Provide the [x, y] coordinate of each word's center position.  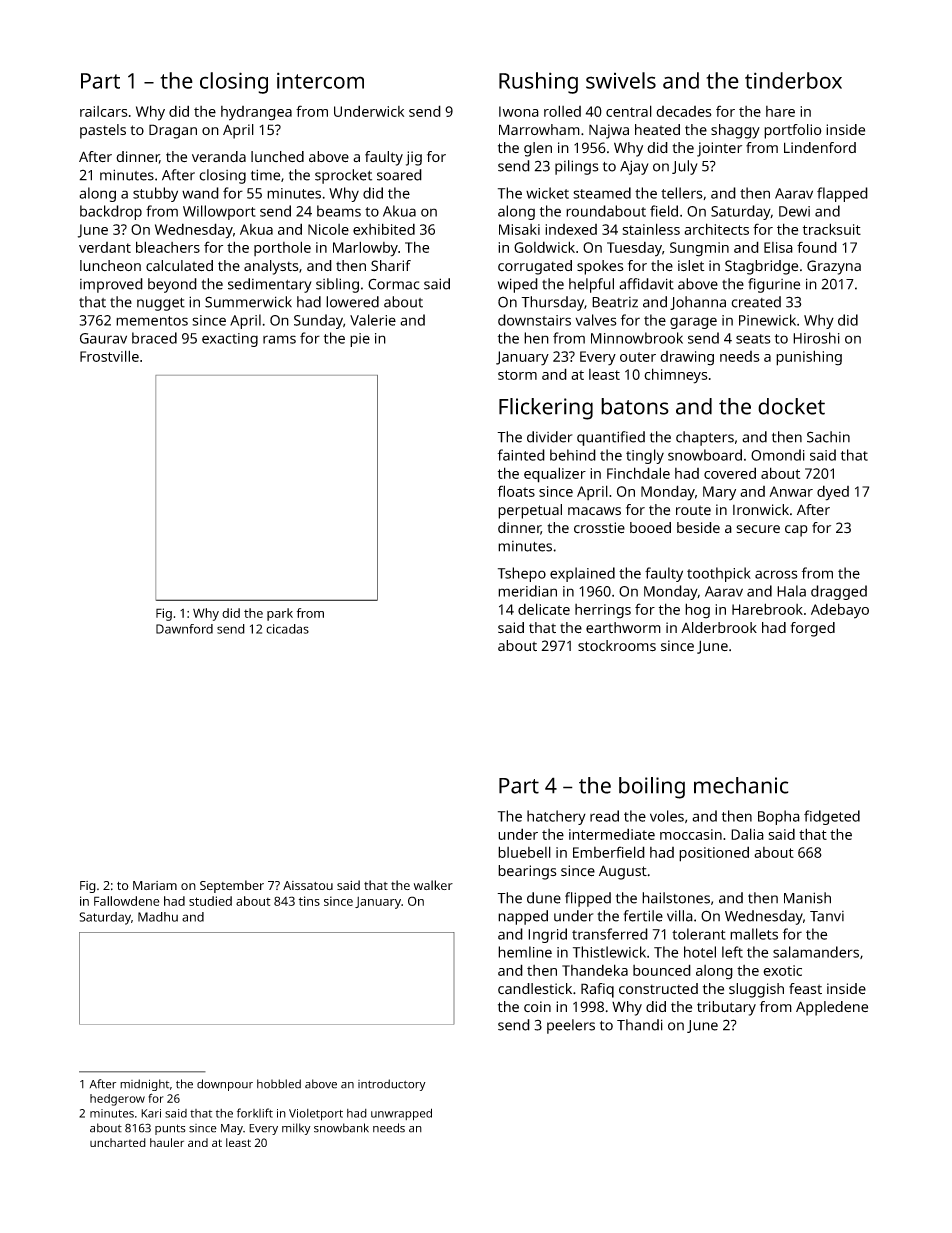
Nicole [328, 229]
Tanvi [827, 916]
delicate [544, 609]
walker [433, 885]
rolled [562, 111]
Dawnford [184, 629]
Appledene [832, 1008]
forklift [255, 1113]
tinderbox [793, 80]
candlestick [535, 989]
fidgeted [832, 817]
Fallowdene [126, 901]
